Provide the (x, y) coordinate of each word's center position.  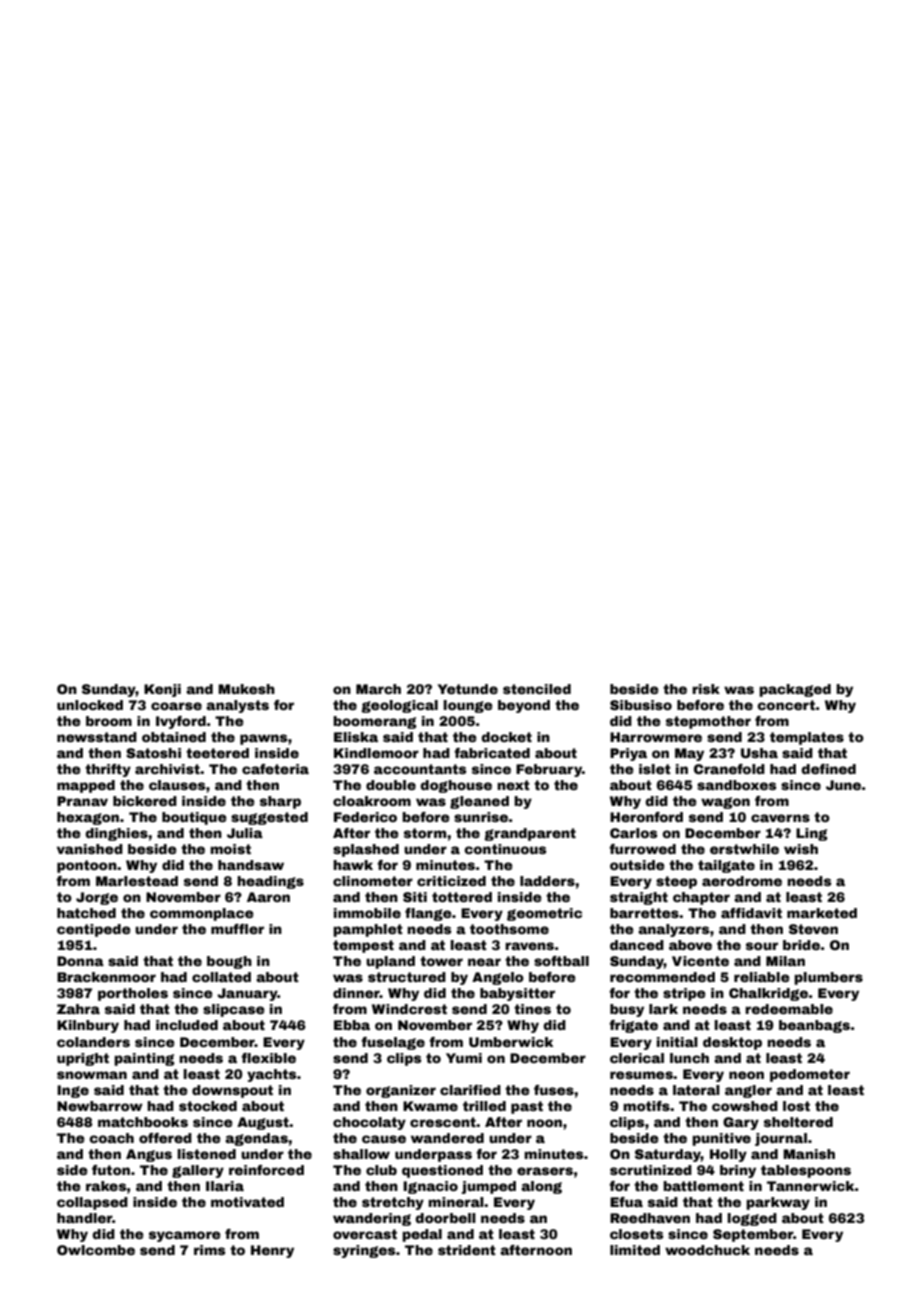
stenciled (537, 689)
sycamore (185, 1236)
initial (677, 1042)
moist (230, 849)
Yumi (464, 1058)
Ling (812, 834)
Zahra (78, 1009)
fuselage (393, 1043)
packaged (795, 690)
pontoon (87, 866)
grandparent (530, 834)
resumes (642, 1075)
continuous (505, 849)
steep (676, 882)
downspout (232, 1091)
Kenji (162, 690)
